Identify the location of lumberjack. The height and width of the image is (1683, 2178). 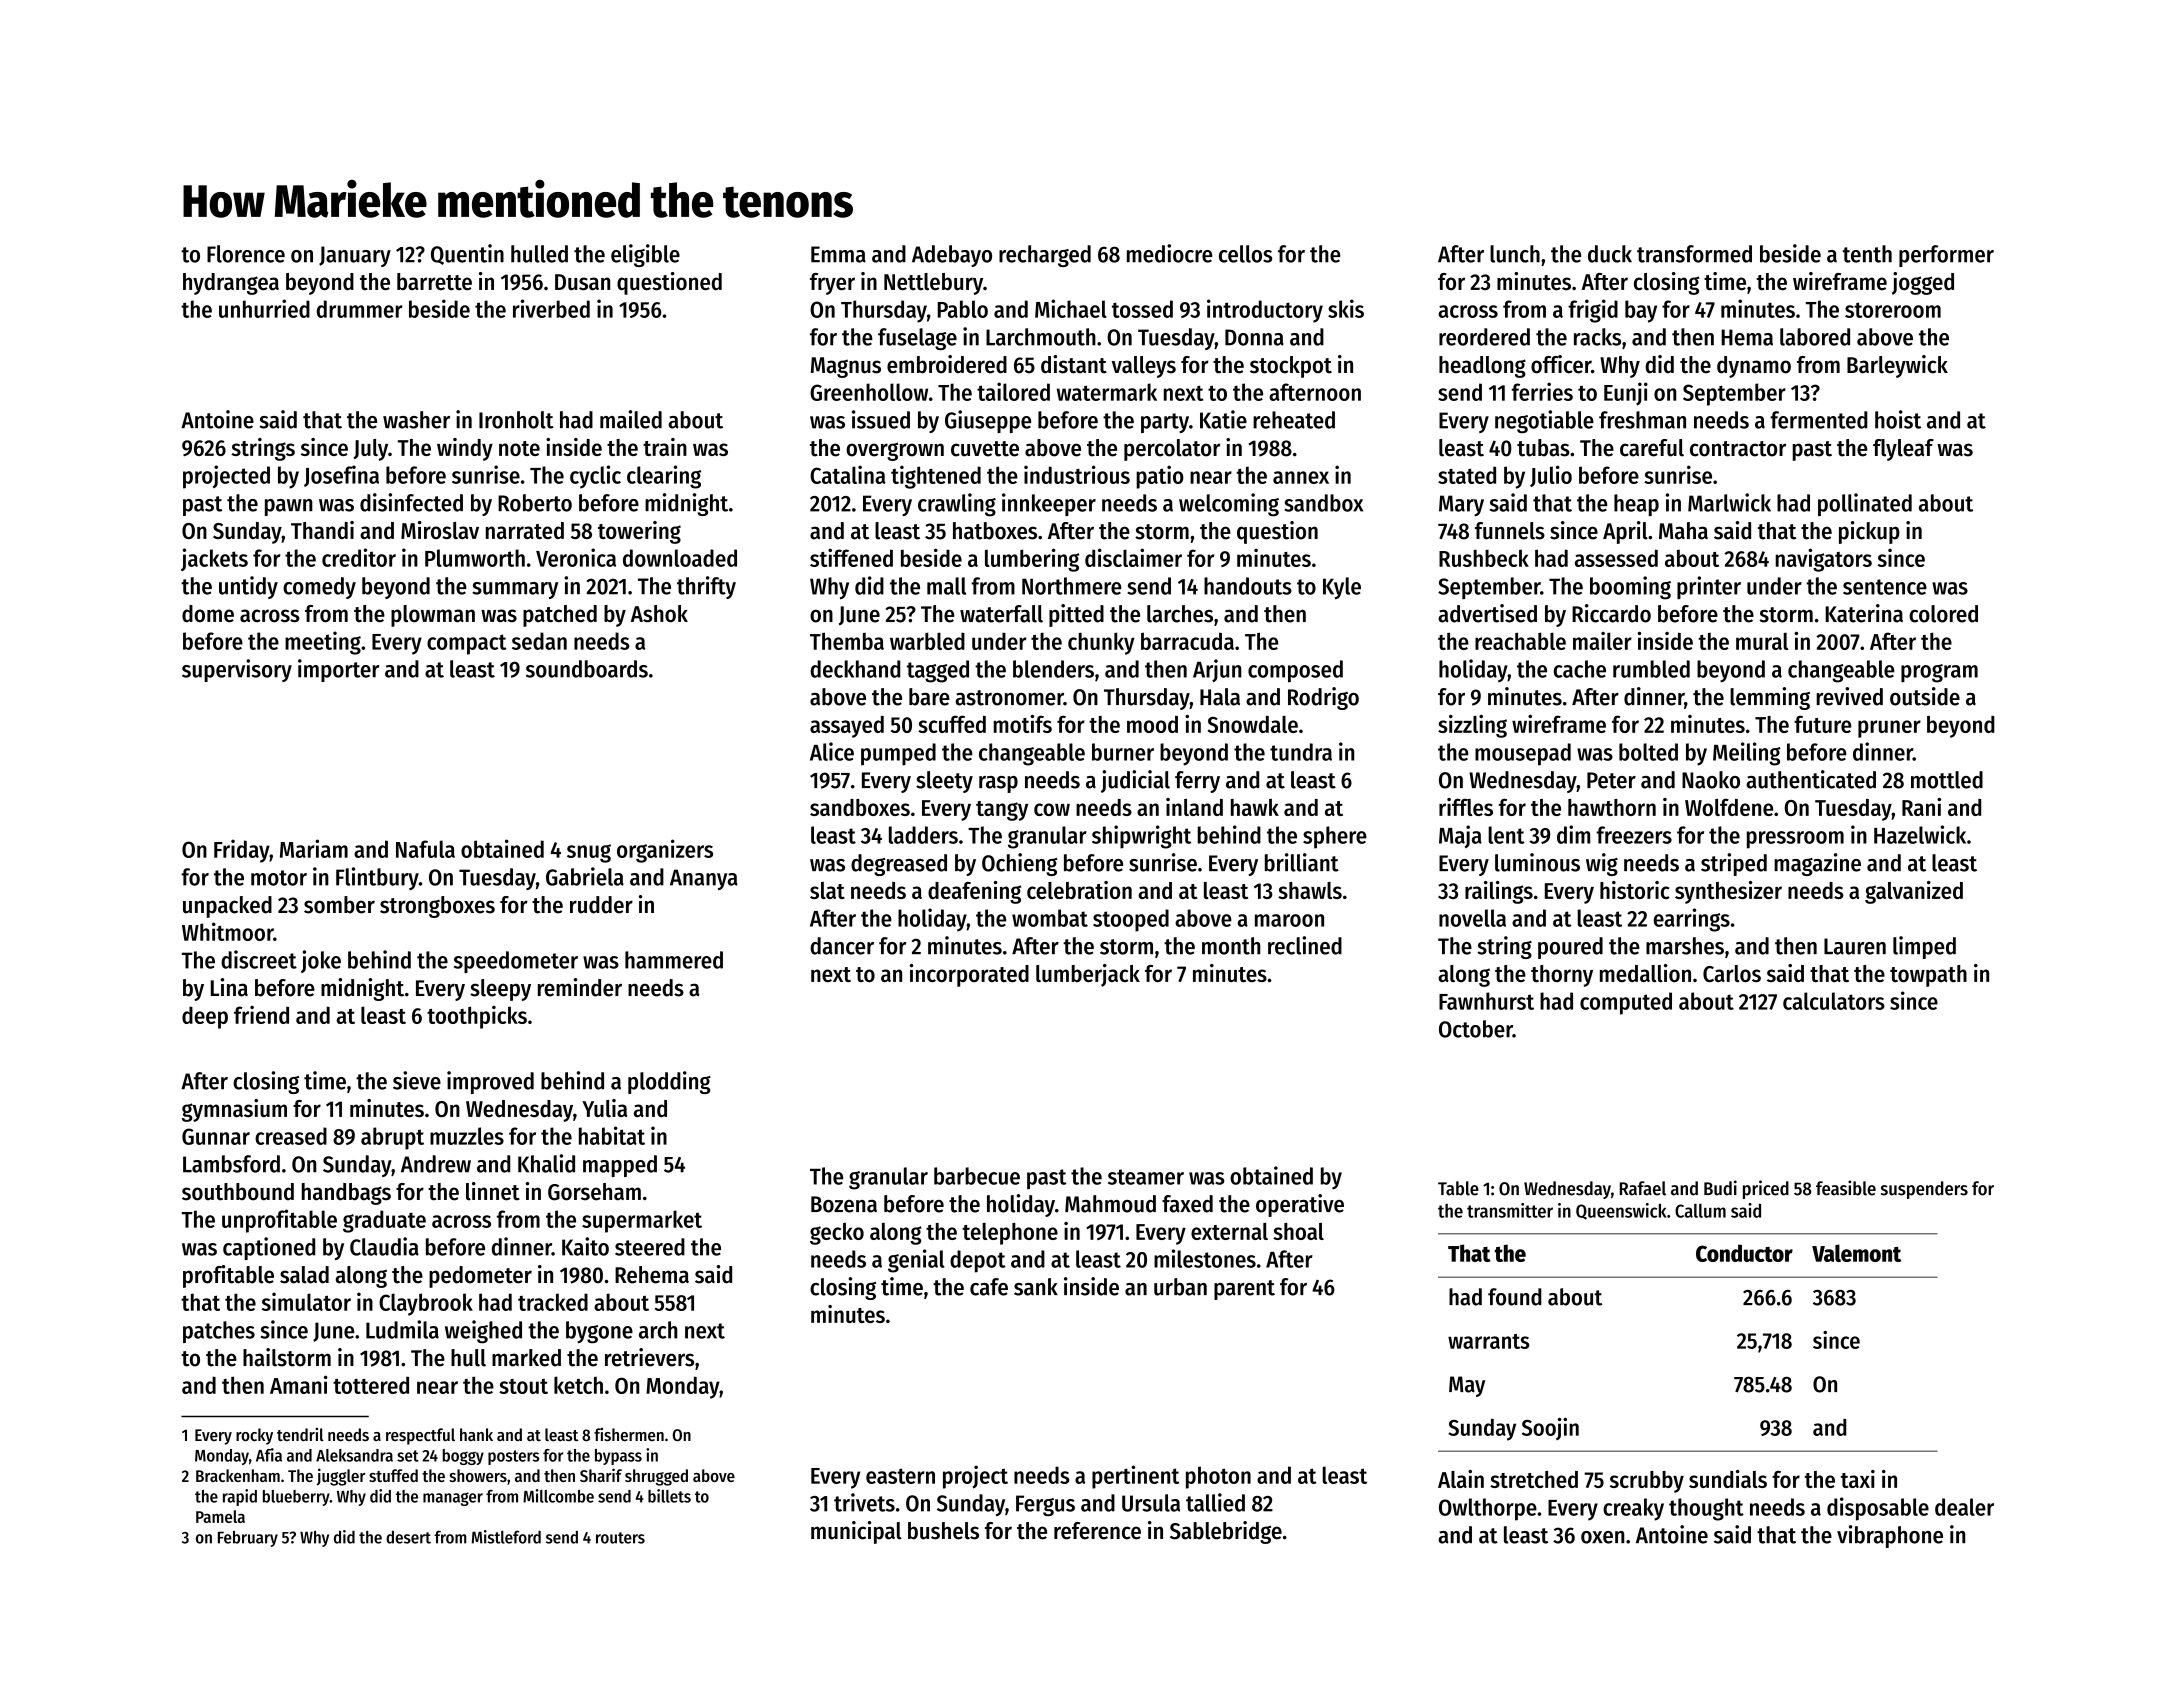
(1088, 975).
